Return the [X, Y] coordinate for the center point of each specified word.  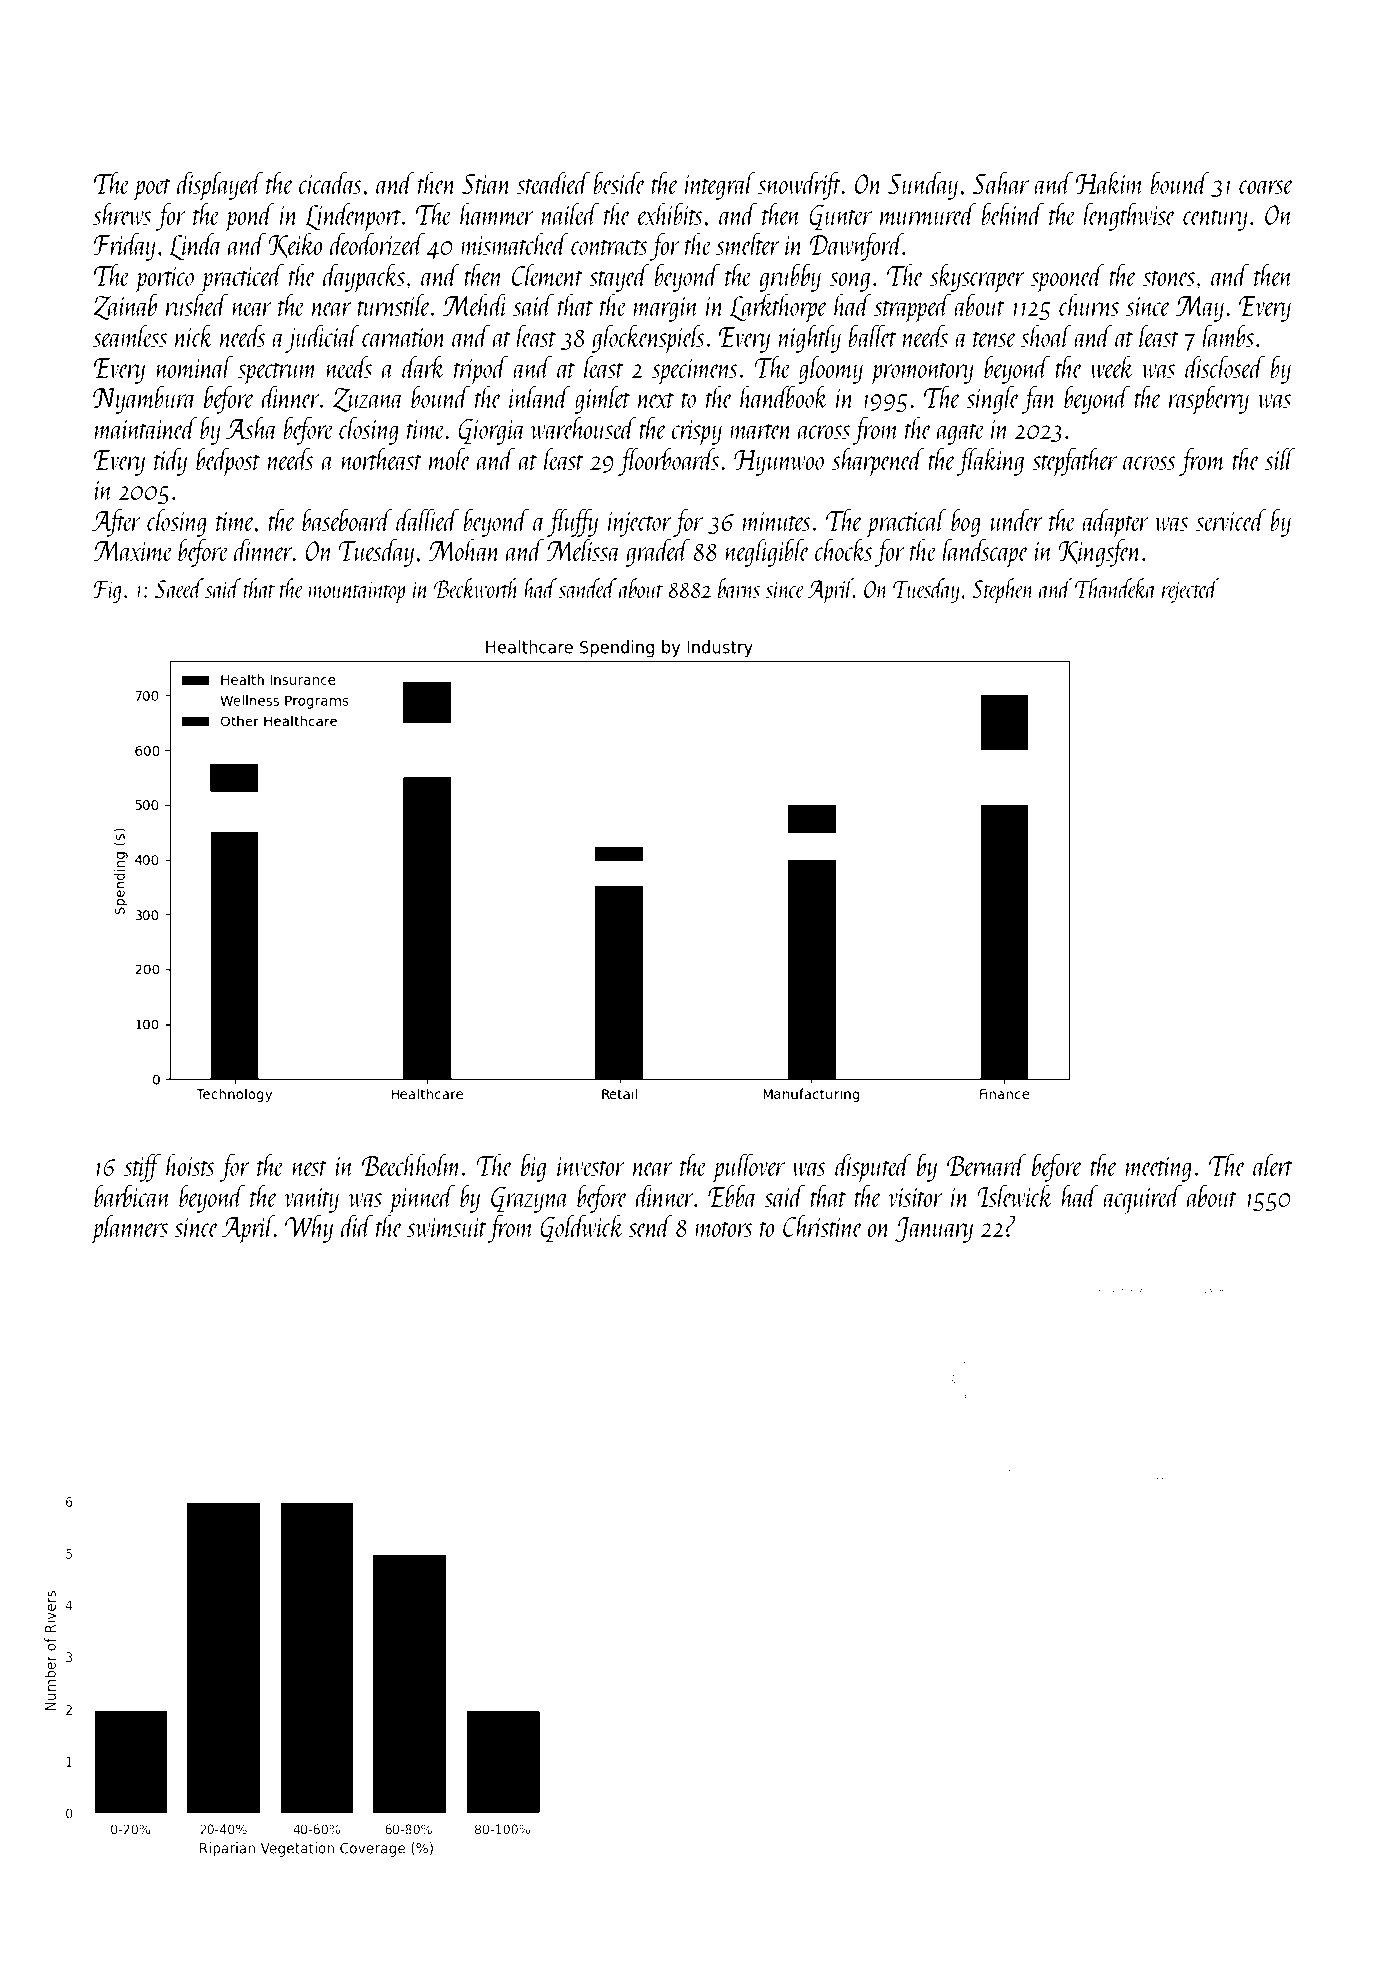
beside [619, 182]
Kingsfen [1100, 552]
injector [640, 524]
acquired [1142, 1199]
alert [1273, 1164]
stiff [142, 1167]
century [1215, 220]
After [116, 522]
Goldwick [582, 1228]
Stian [487, 184]
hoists [190, 1164]
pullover [748, 1168]
